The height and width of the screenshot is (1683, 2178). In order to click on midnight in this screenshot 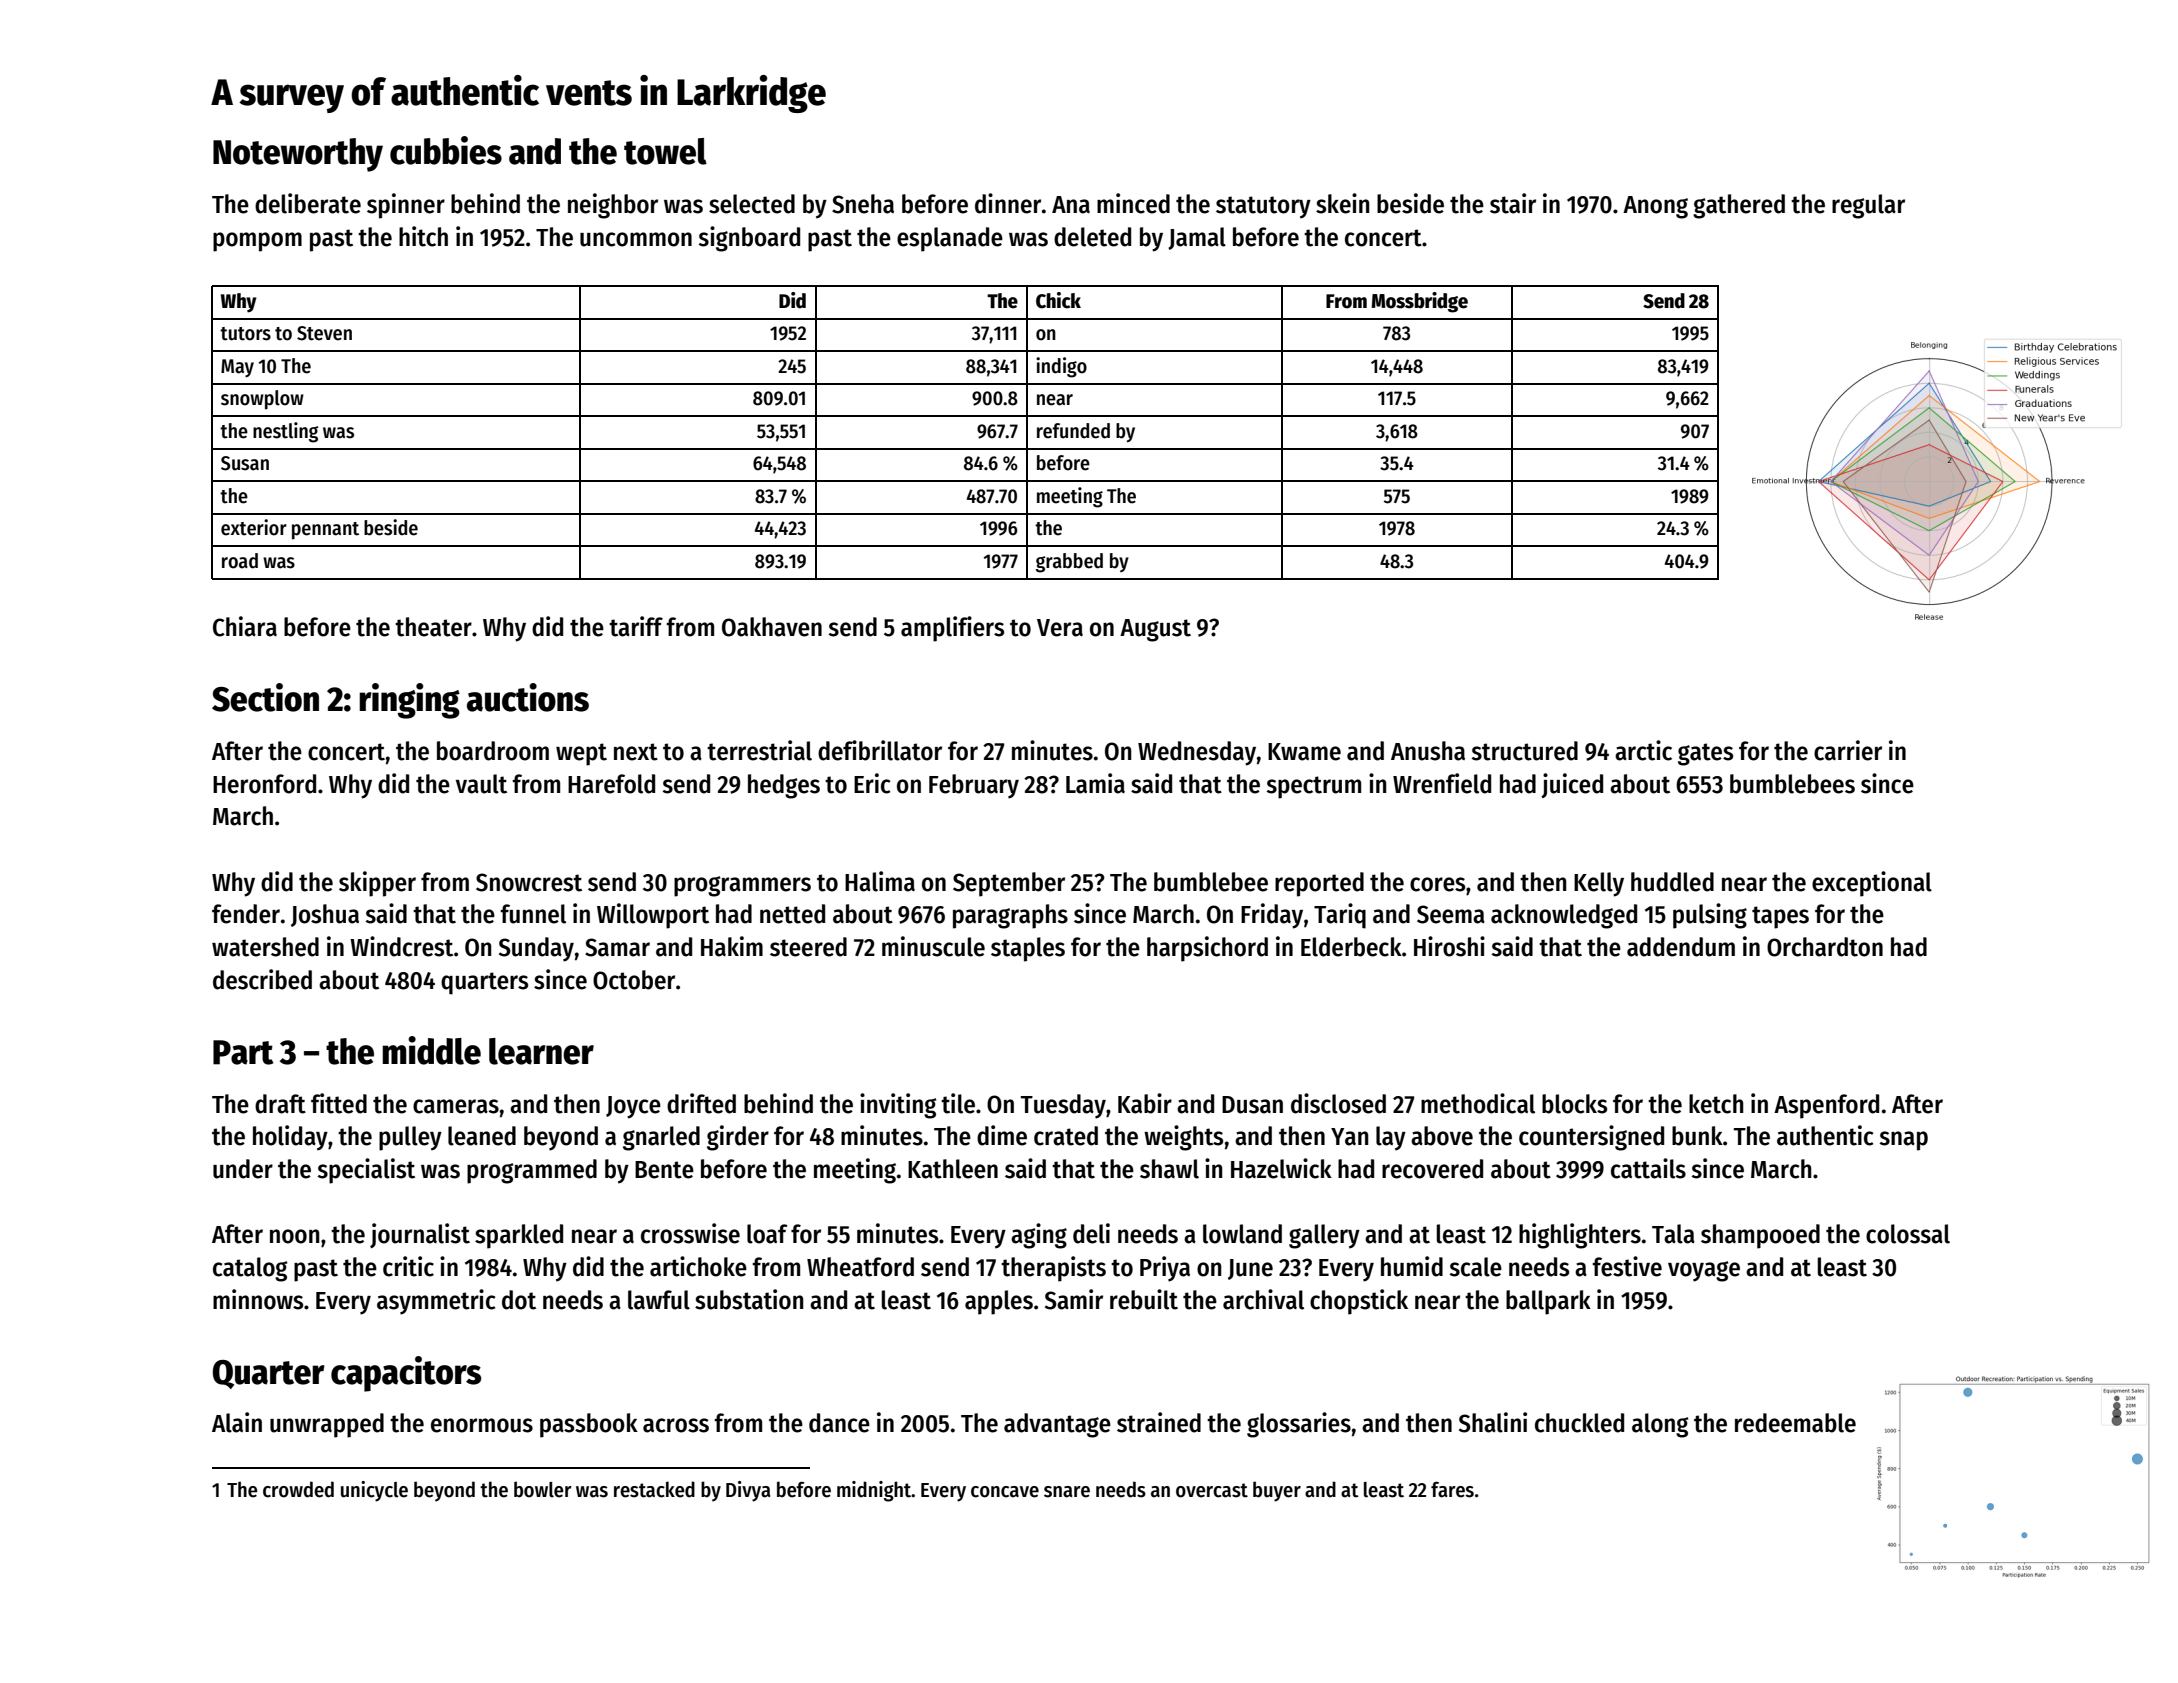, I will do `click(874, 1491)`.
